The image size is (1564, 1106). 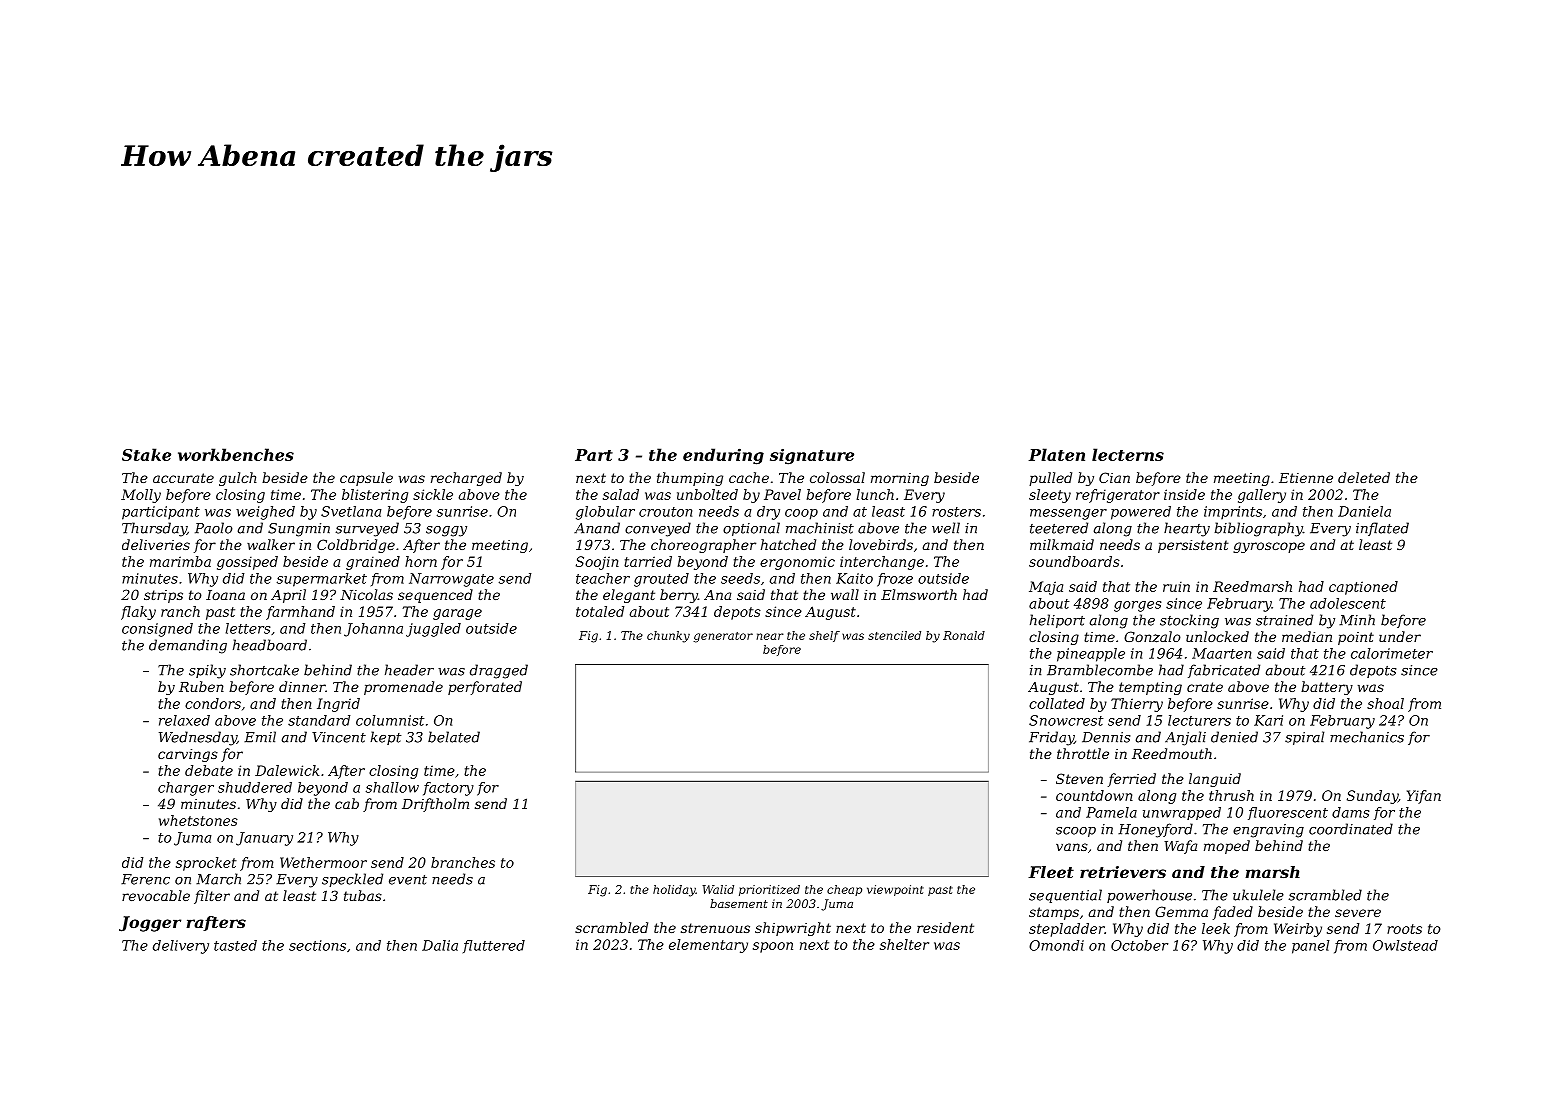 What do you see at coordinates (1258, 529) in the document?
I see `bibliography` at bounding box center [1258, 529].
